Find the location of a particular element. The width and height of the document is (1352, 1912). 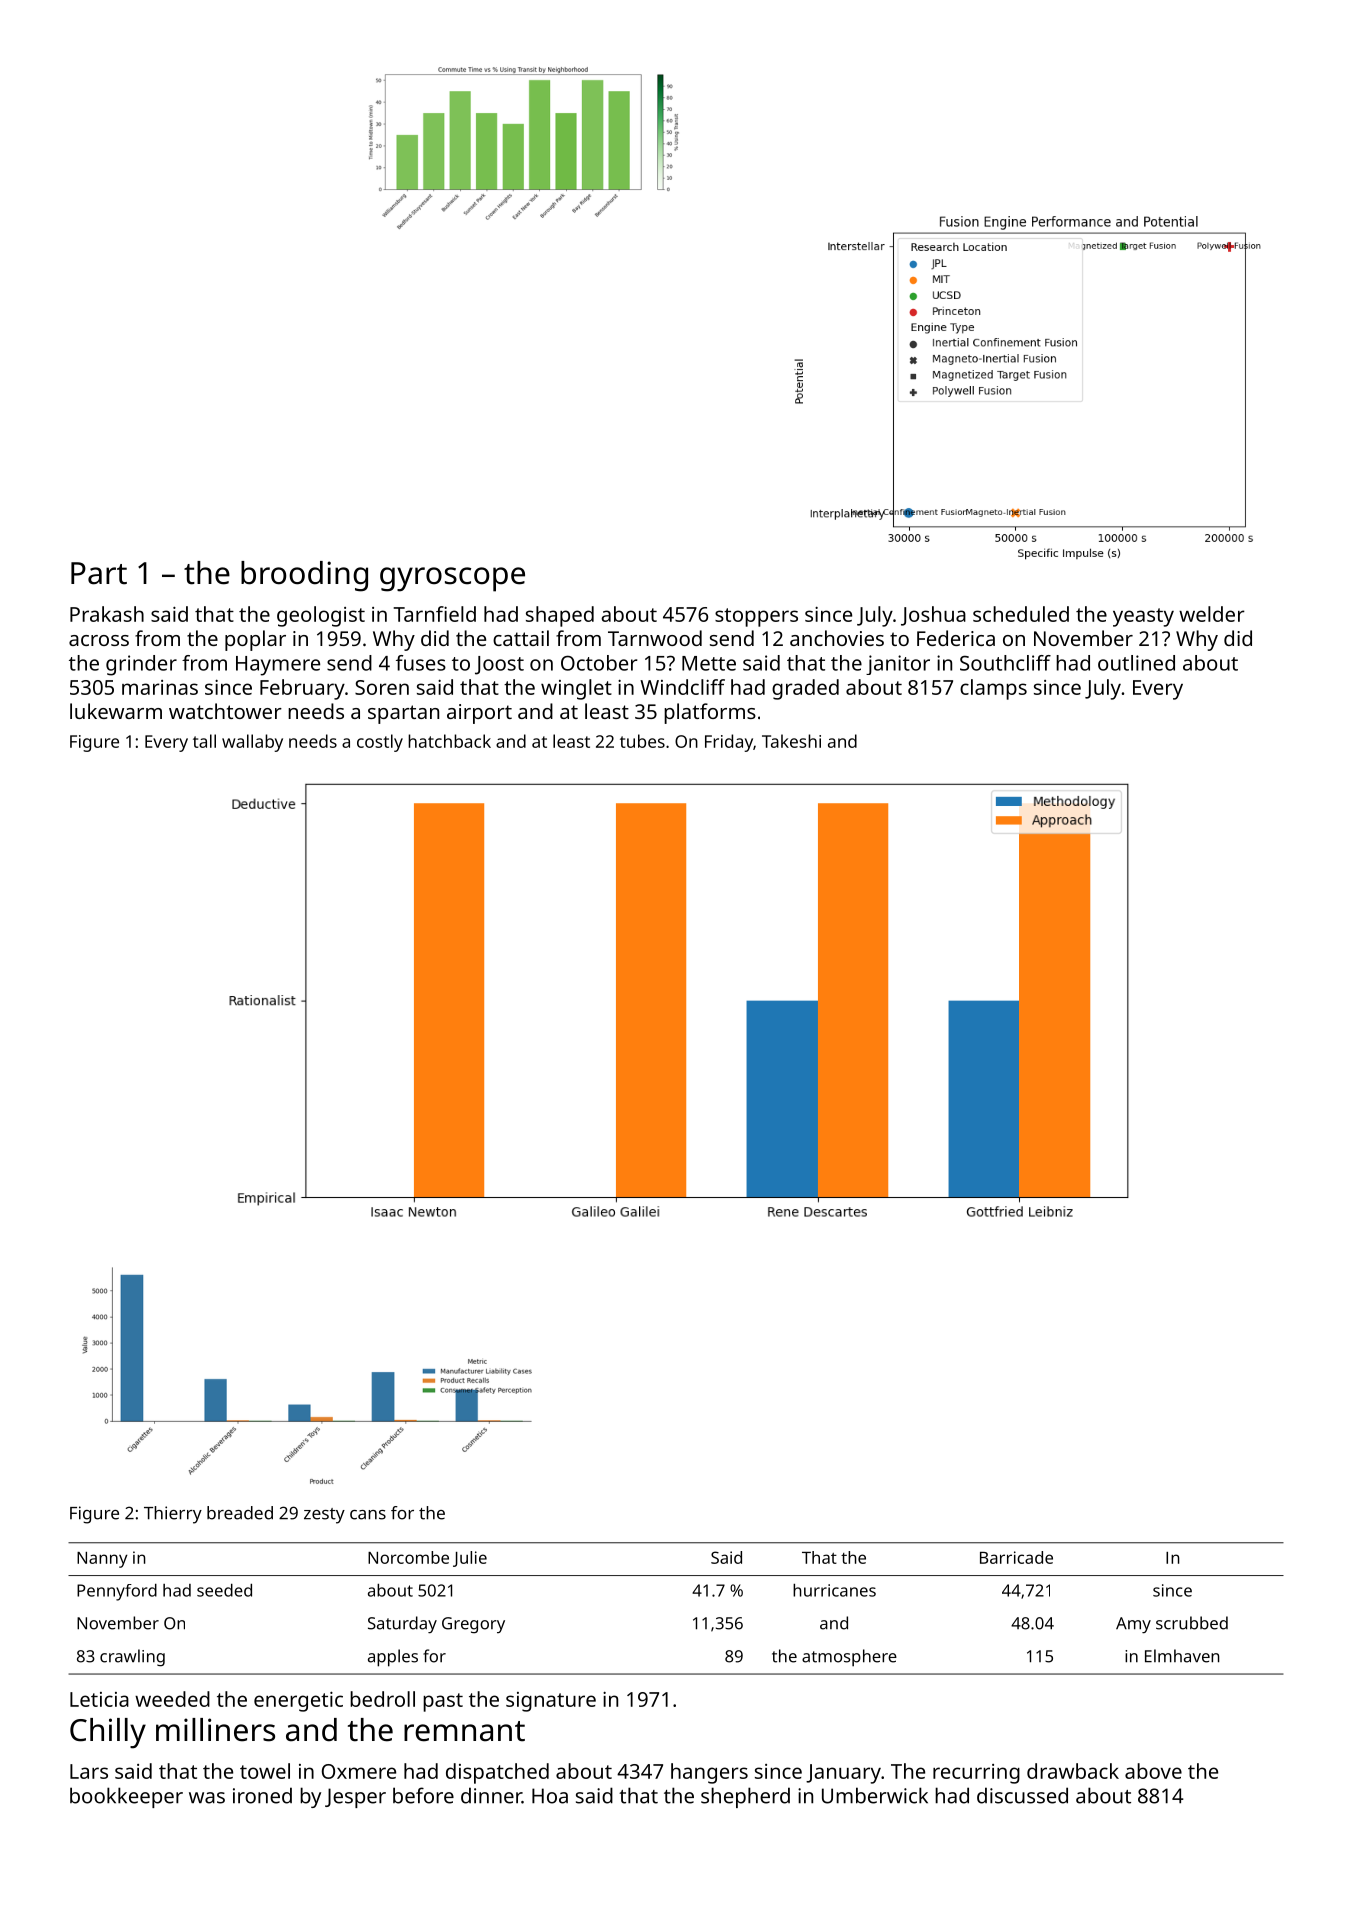

crawling is located at coordinates (132, 1658).
